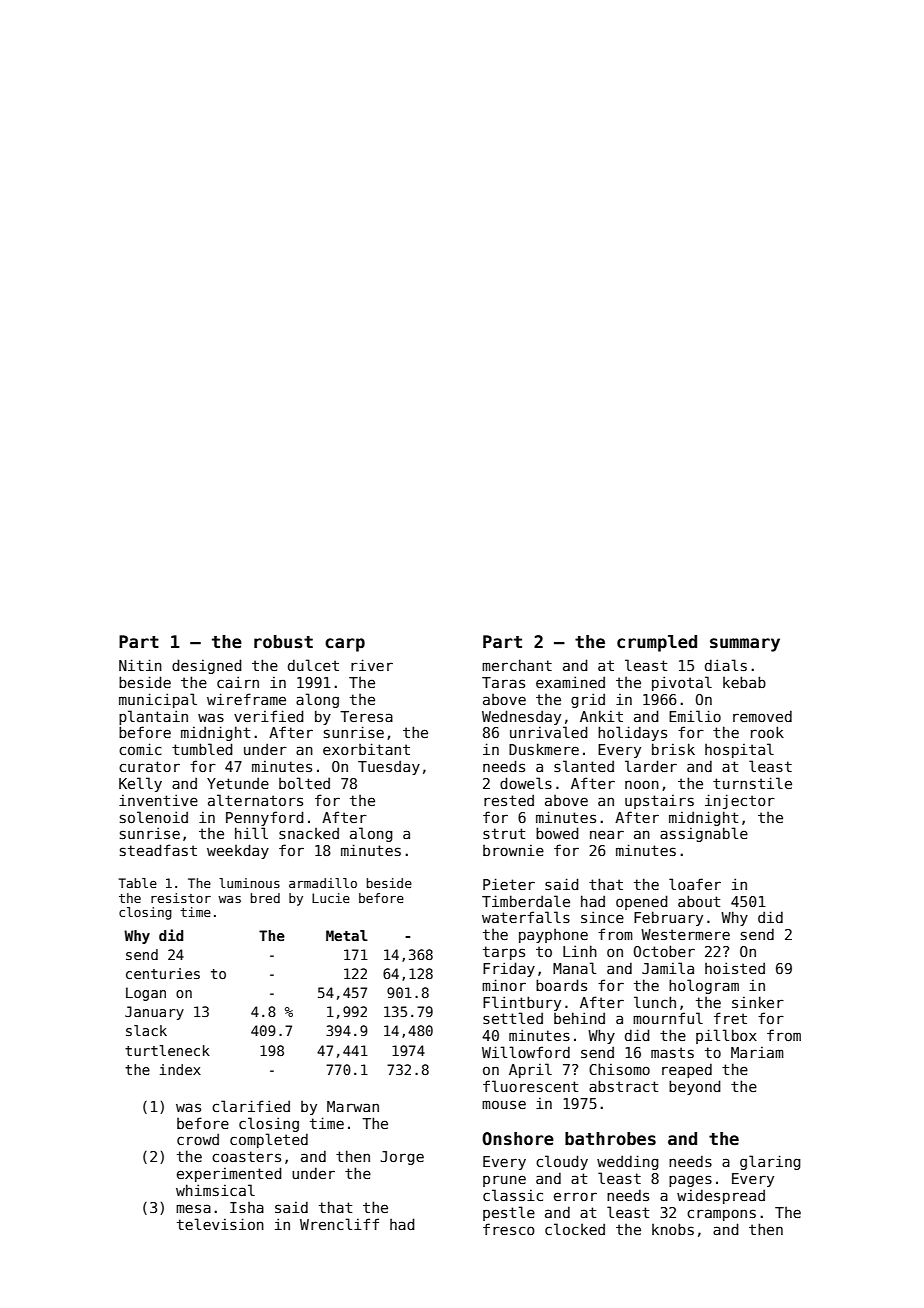  Describe the element at coordinates (526, 783) in the screenshot. I see `dowels` at that location.
